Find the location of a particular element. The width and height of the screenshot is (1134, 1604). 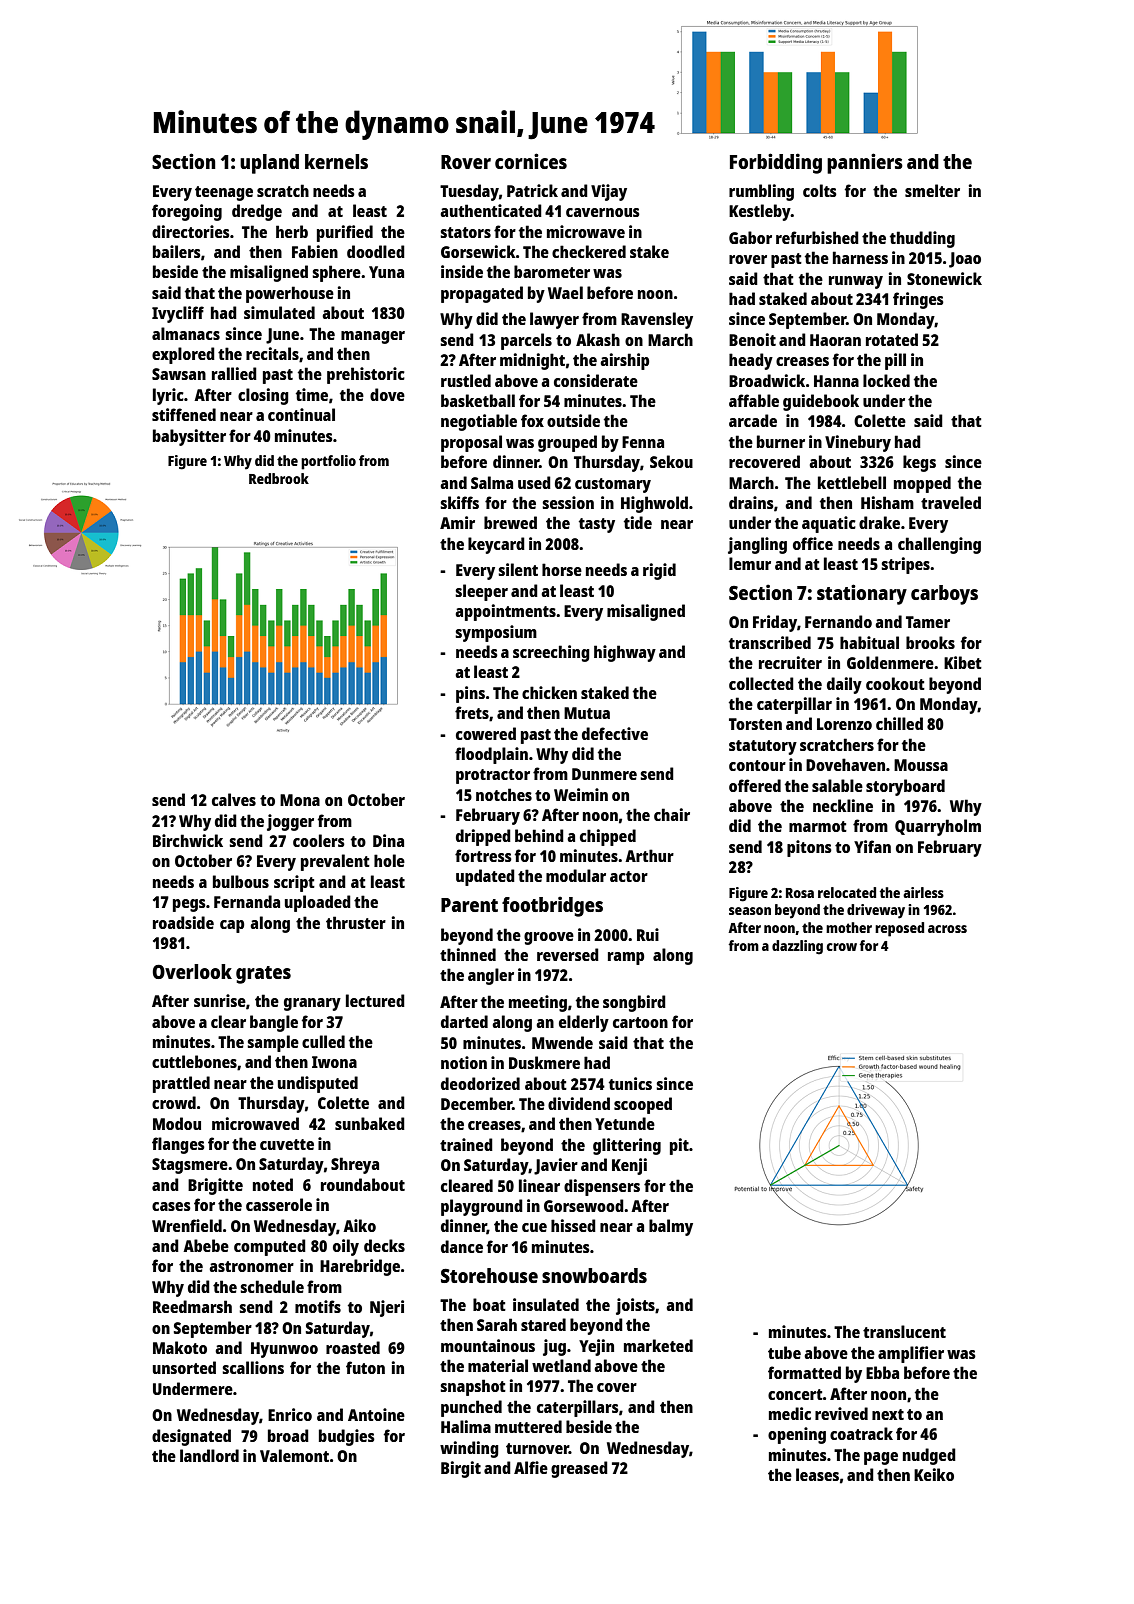

translucent is located at coordinates (904, 1331).
